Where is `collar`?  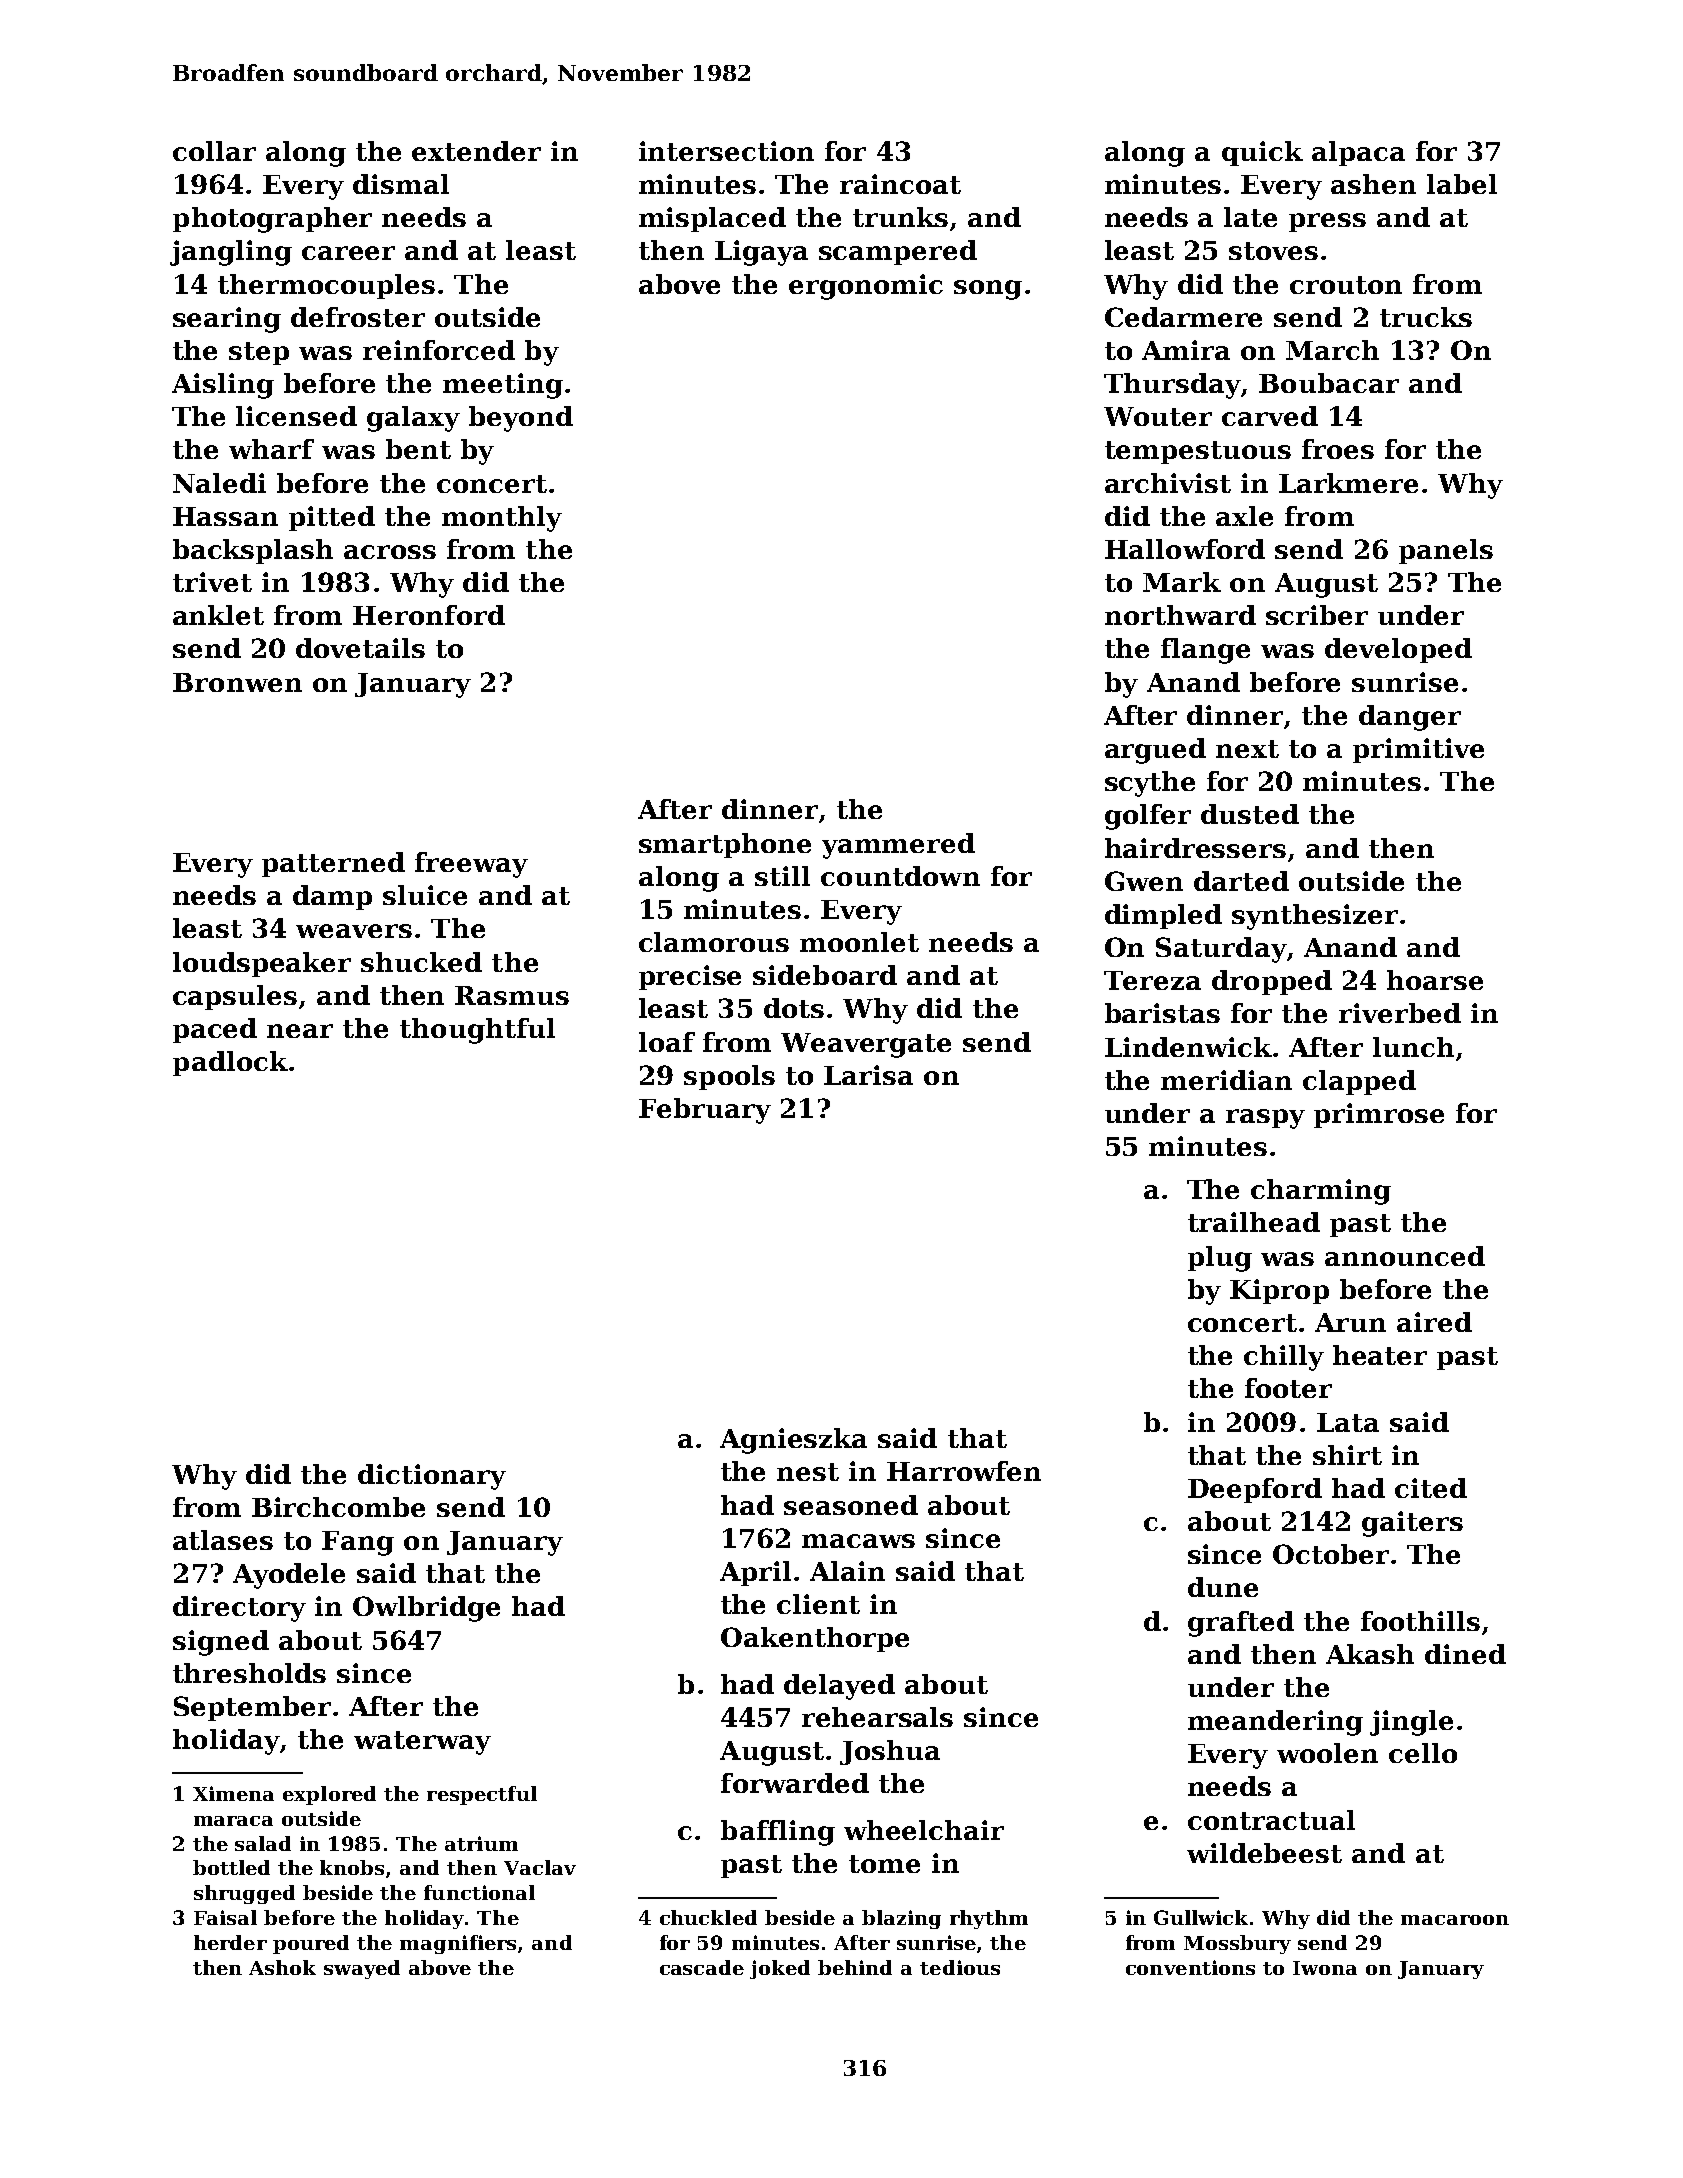 collar is located at coordinates (214, 151).
